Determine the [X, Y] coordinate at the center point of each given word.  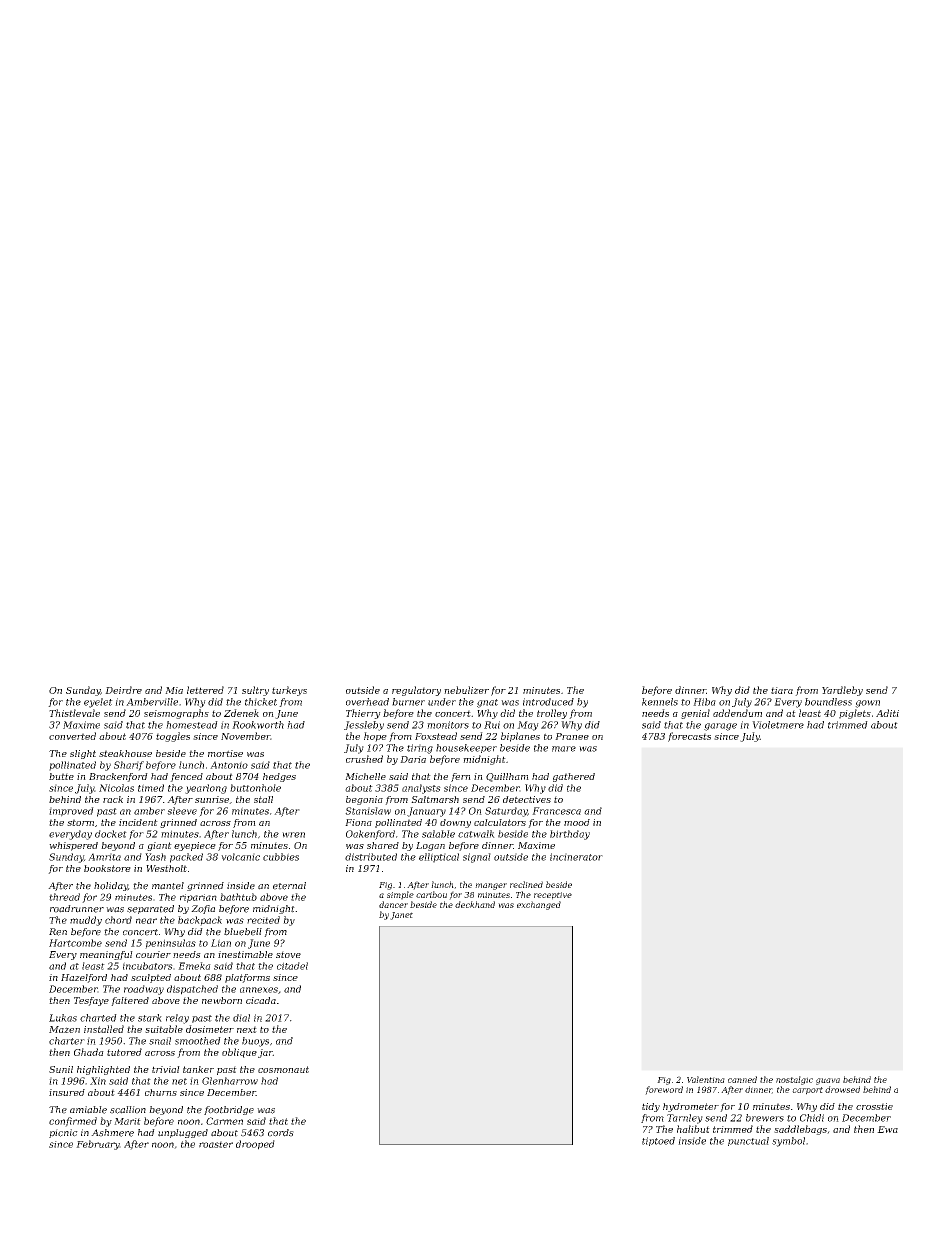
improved [71, 812]
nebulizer [466, 690]
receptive [553, 896]
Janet [401, 916]
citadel [292, 966]
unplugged [183, 1133]
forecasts [689, 737]
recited [263, 920]
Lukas [63, 1018]
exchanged [539, 905]
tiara [782, 690]
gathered [574, 777]
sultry [255, 691]
